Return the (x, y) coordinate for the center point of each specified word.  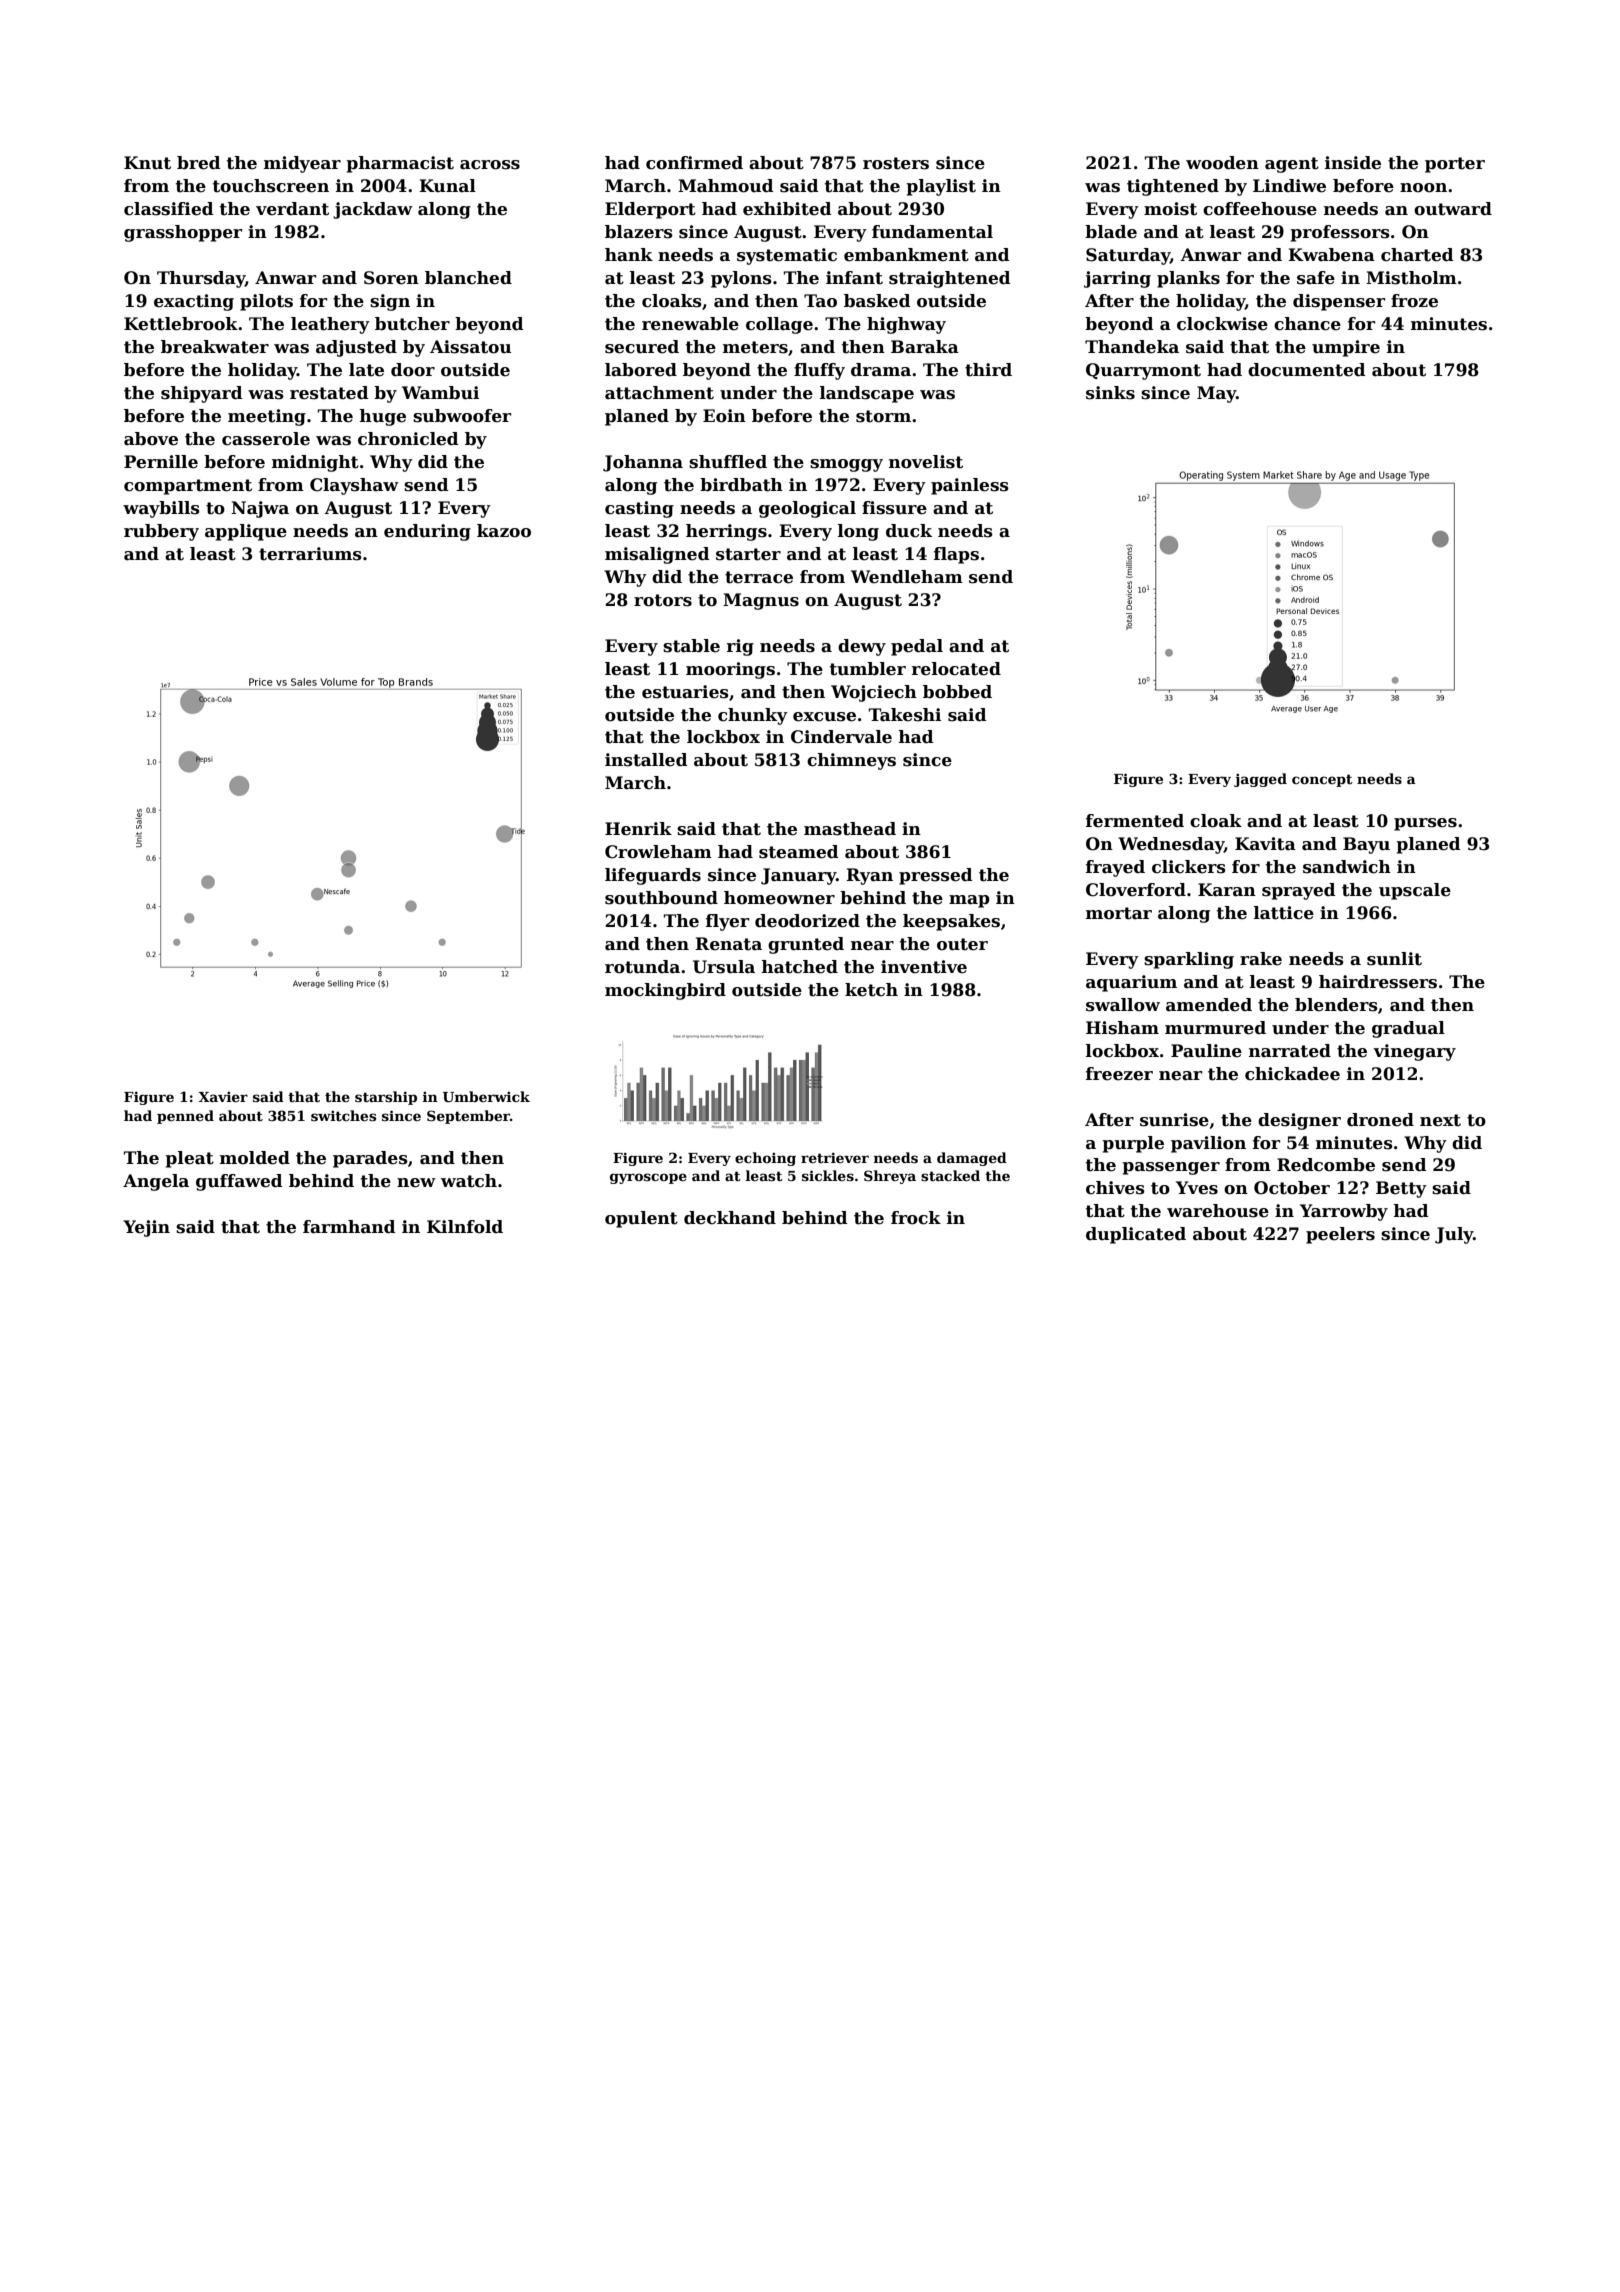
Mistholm (1411, 278)
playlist (941, 187)
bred (199, 163)
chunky (753, 716)
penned (185, 1117)
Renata (728, 944)
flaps (956, 555)
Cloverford (1136, 890)
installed (646, 760)
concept (1322, 780)
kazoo (504, 531)
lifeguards (653, 876)
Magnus (761, 601)
